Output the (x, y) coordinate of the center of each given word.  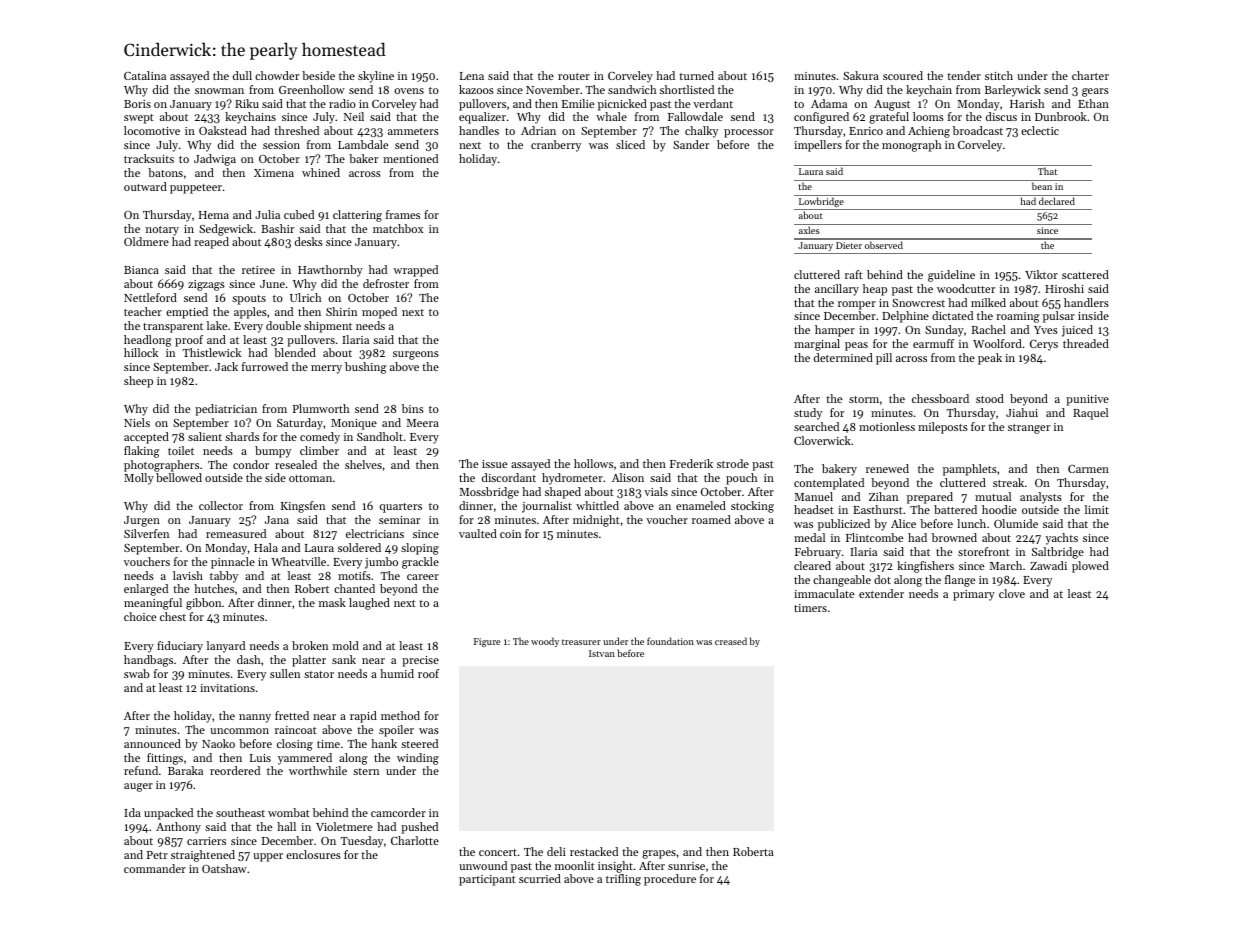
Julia (267, 214)
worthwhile (318, 770)
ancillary (837, 290)
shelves (363, 464)
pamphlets (970, 470)
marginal (817, 345)
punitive (1087, 400)
